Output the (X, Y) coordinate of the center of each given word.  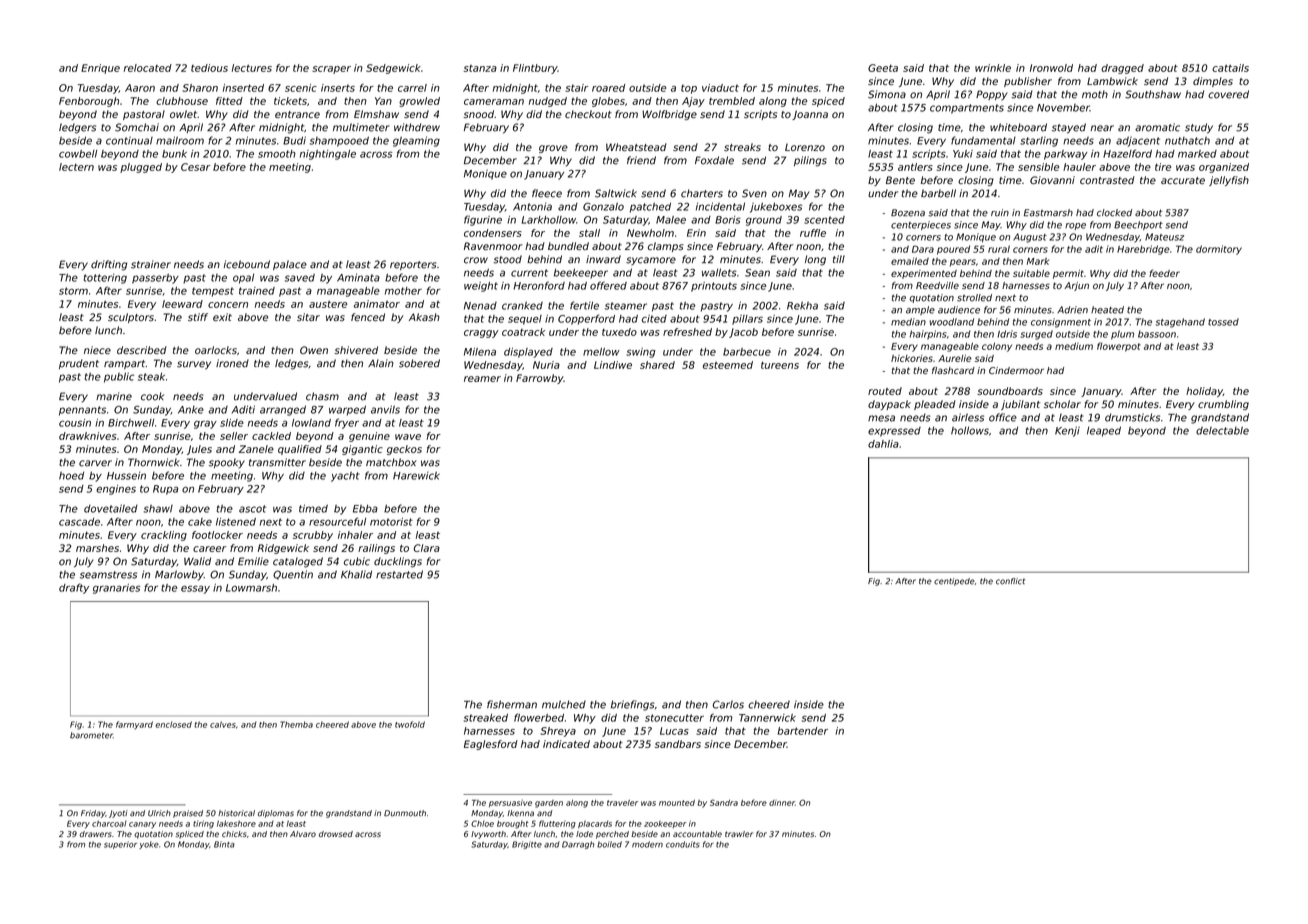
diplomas (276, 814)
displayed (528, 353)
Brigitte (527, 845)
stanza (480, 68)
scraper (331, 70)
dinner (782, 803)
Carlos (728, 704)
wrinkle (993, 68)
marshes (97, 548)
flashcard (953, 370)
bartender (803, 731)
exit (222, 317)
